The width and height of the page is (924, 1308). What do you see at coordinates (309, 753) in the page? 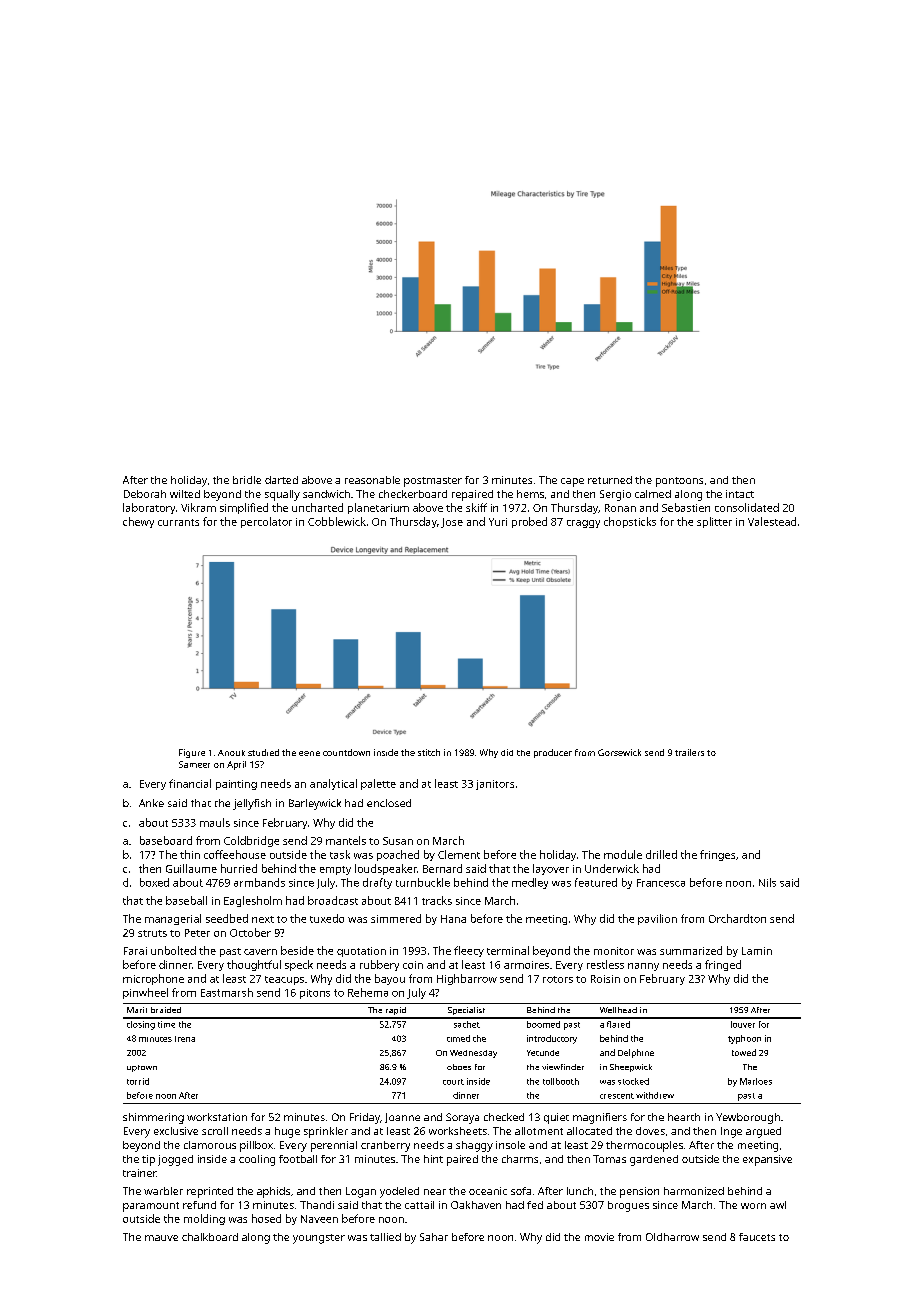
I see `eerie` at bounding box center [309, 753].
